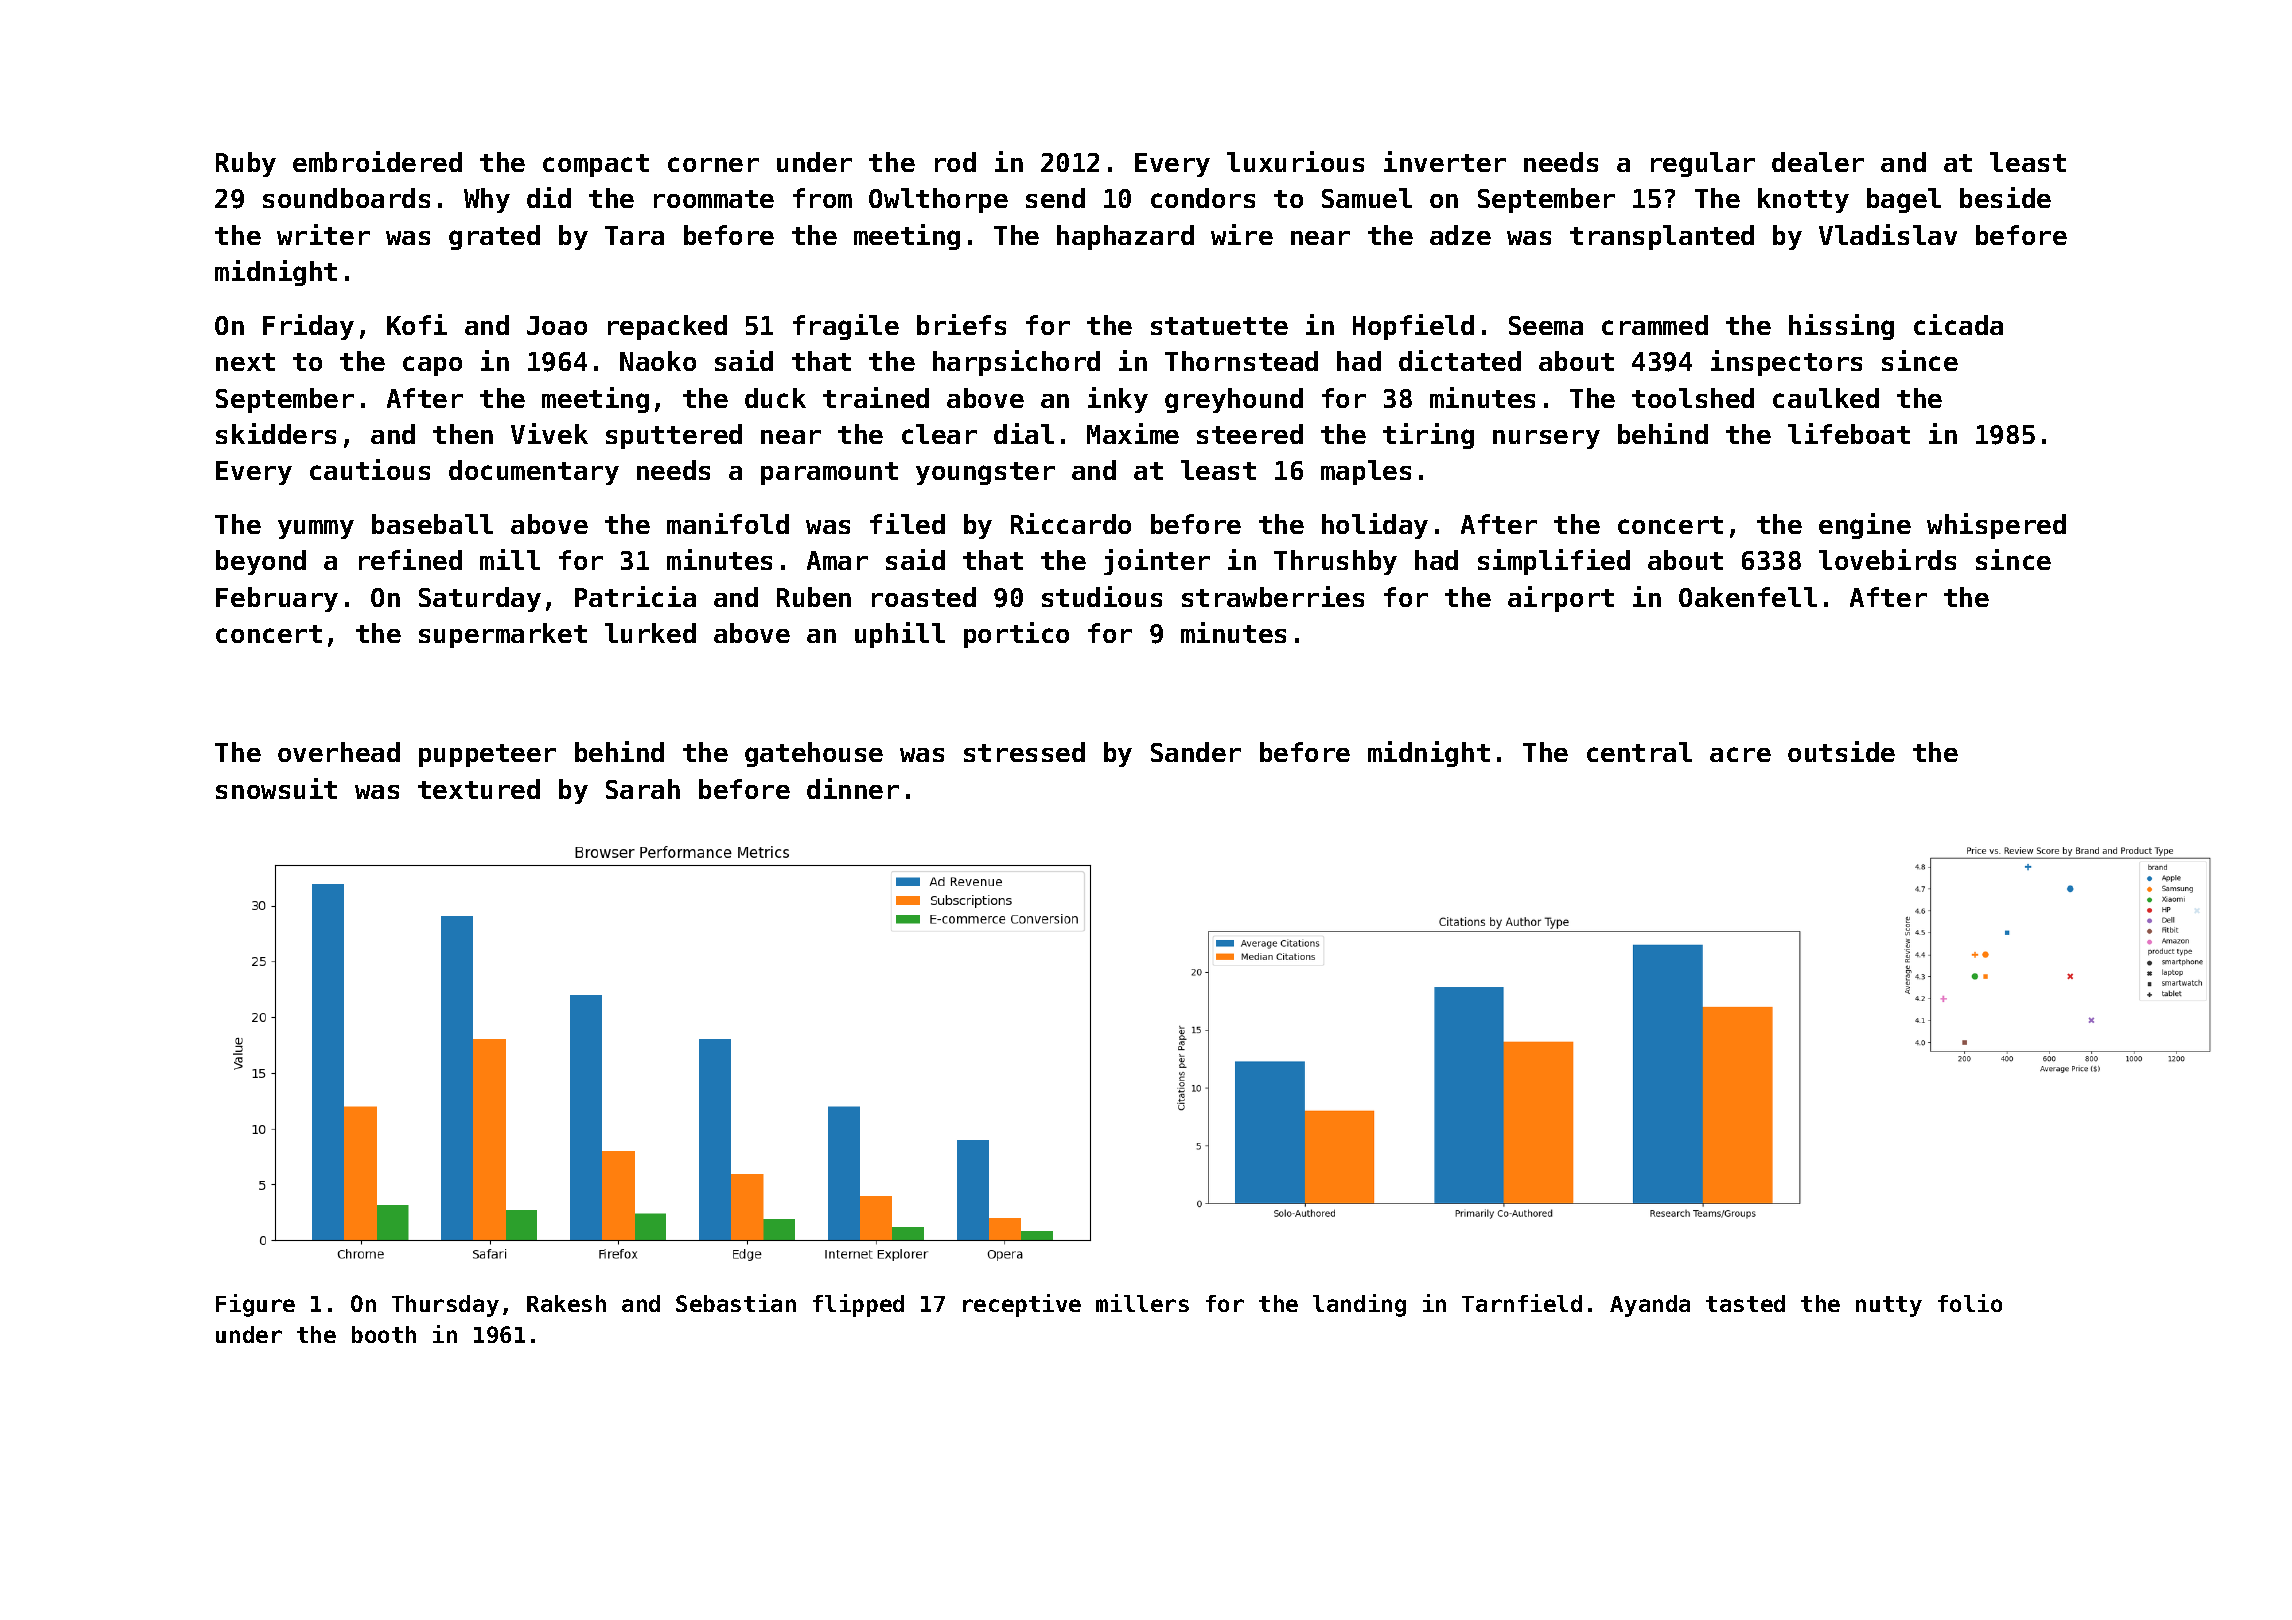 This image has width=2292, height=1620. I want to click on outside, so click(1841, 751).
